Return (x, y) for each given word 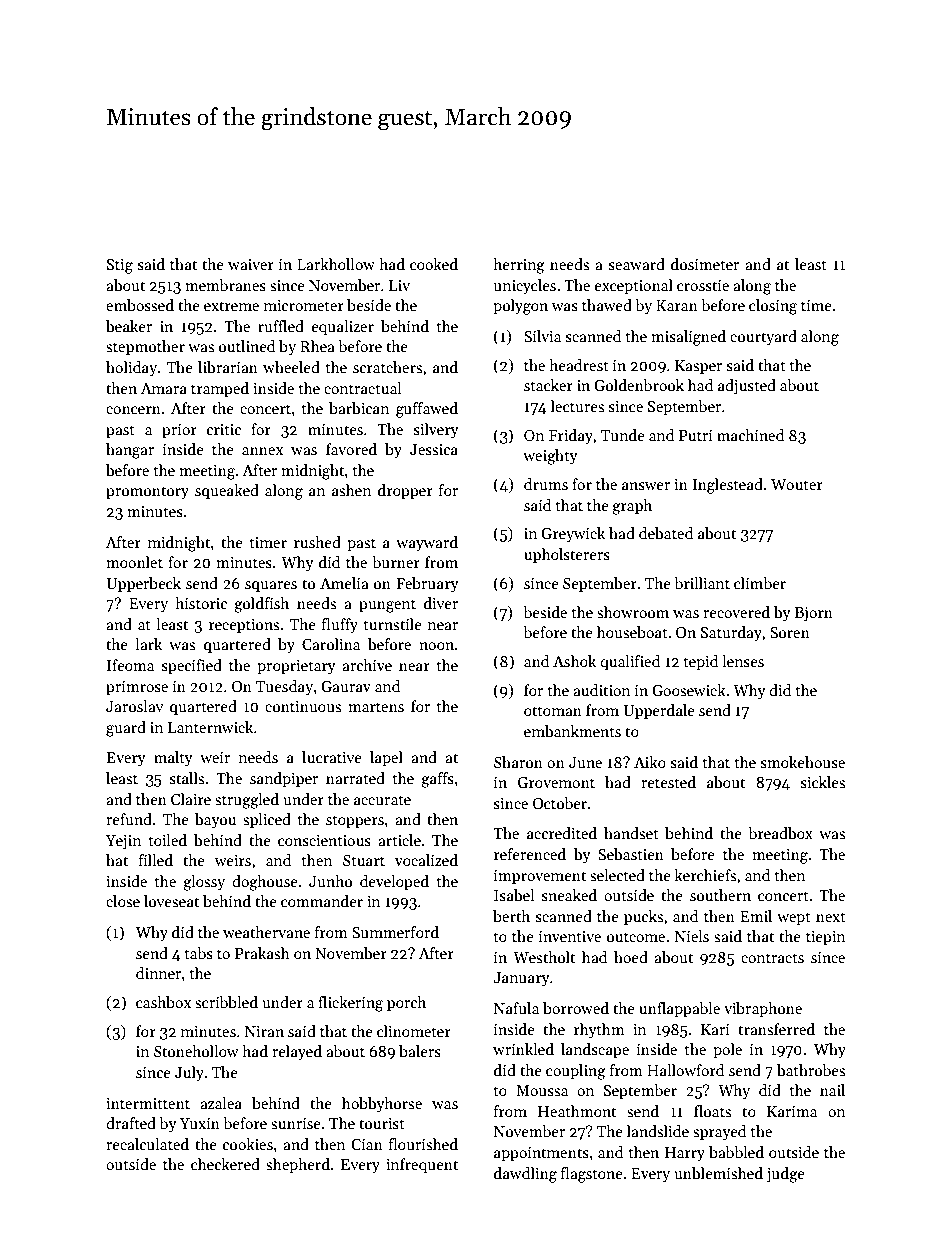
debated (666, 533)
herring (519, 266)
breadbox (780, 833)
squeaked (227, 491)
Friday (571, 436)
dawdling (525, 1175)
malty (173, 758)
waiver (251, 264)
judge (785, 1175)
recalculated (147, 1144)
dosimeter (705, 264)
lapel (386, 758)
